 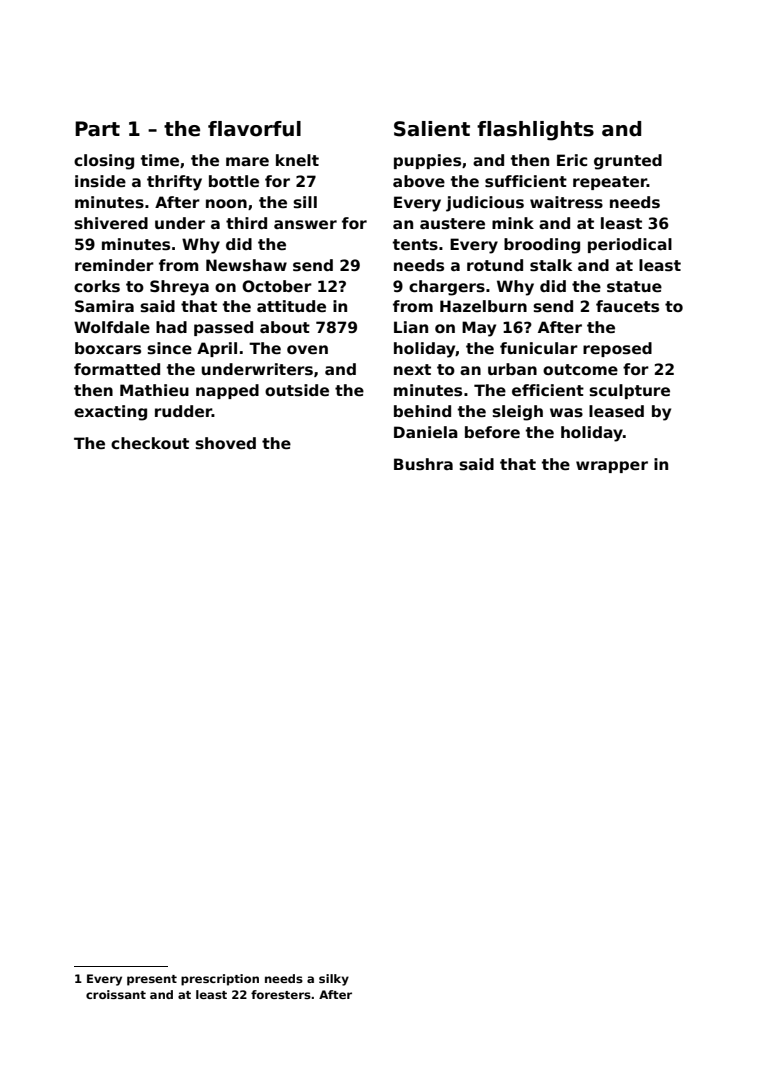 I want to click on wrapper, so click(x=612, y=467).
